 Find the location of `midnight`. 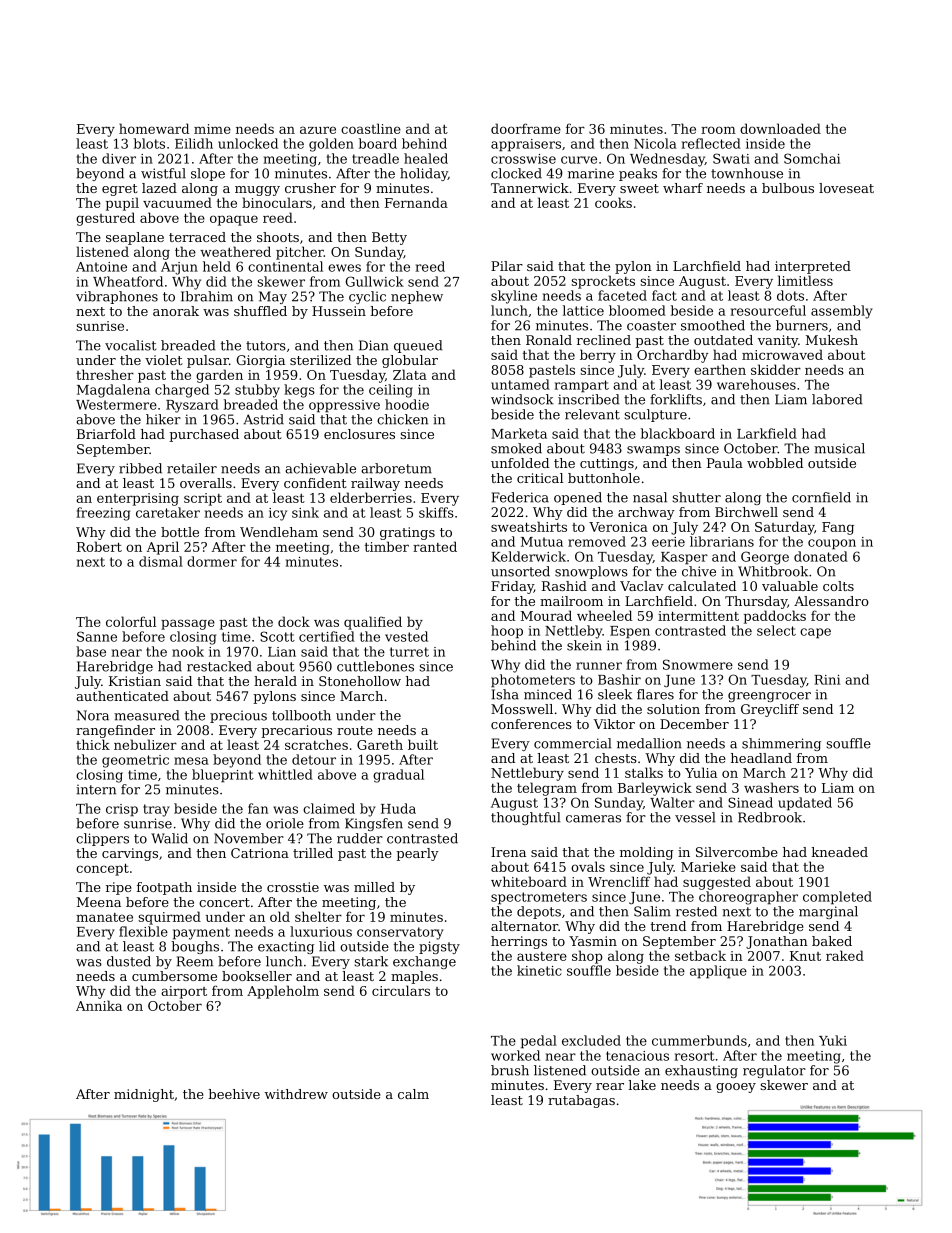

midnight is located at coordinates (144, 1095).
